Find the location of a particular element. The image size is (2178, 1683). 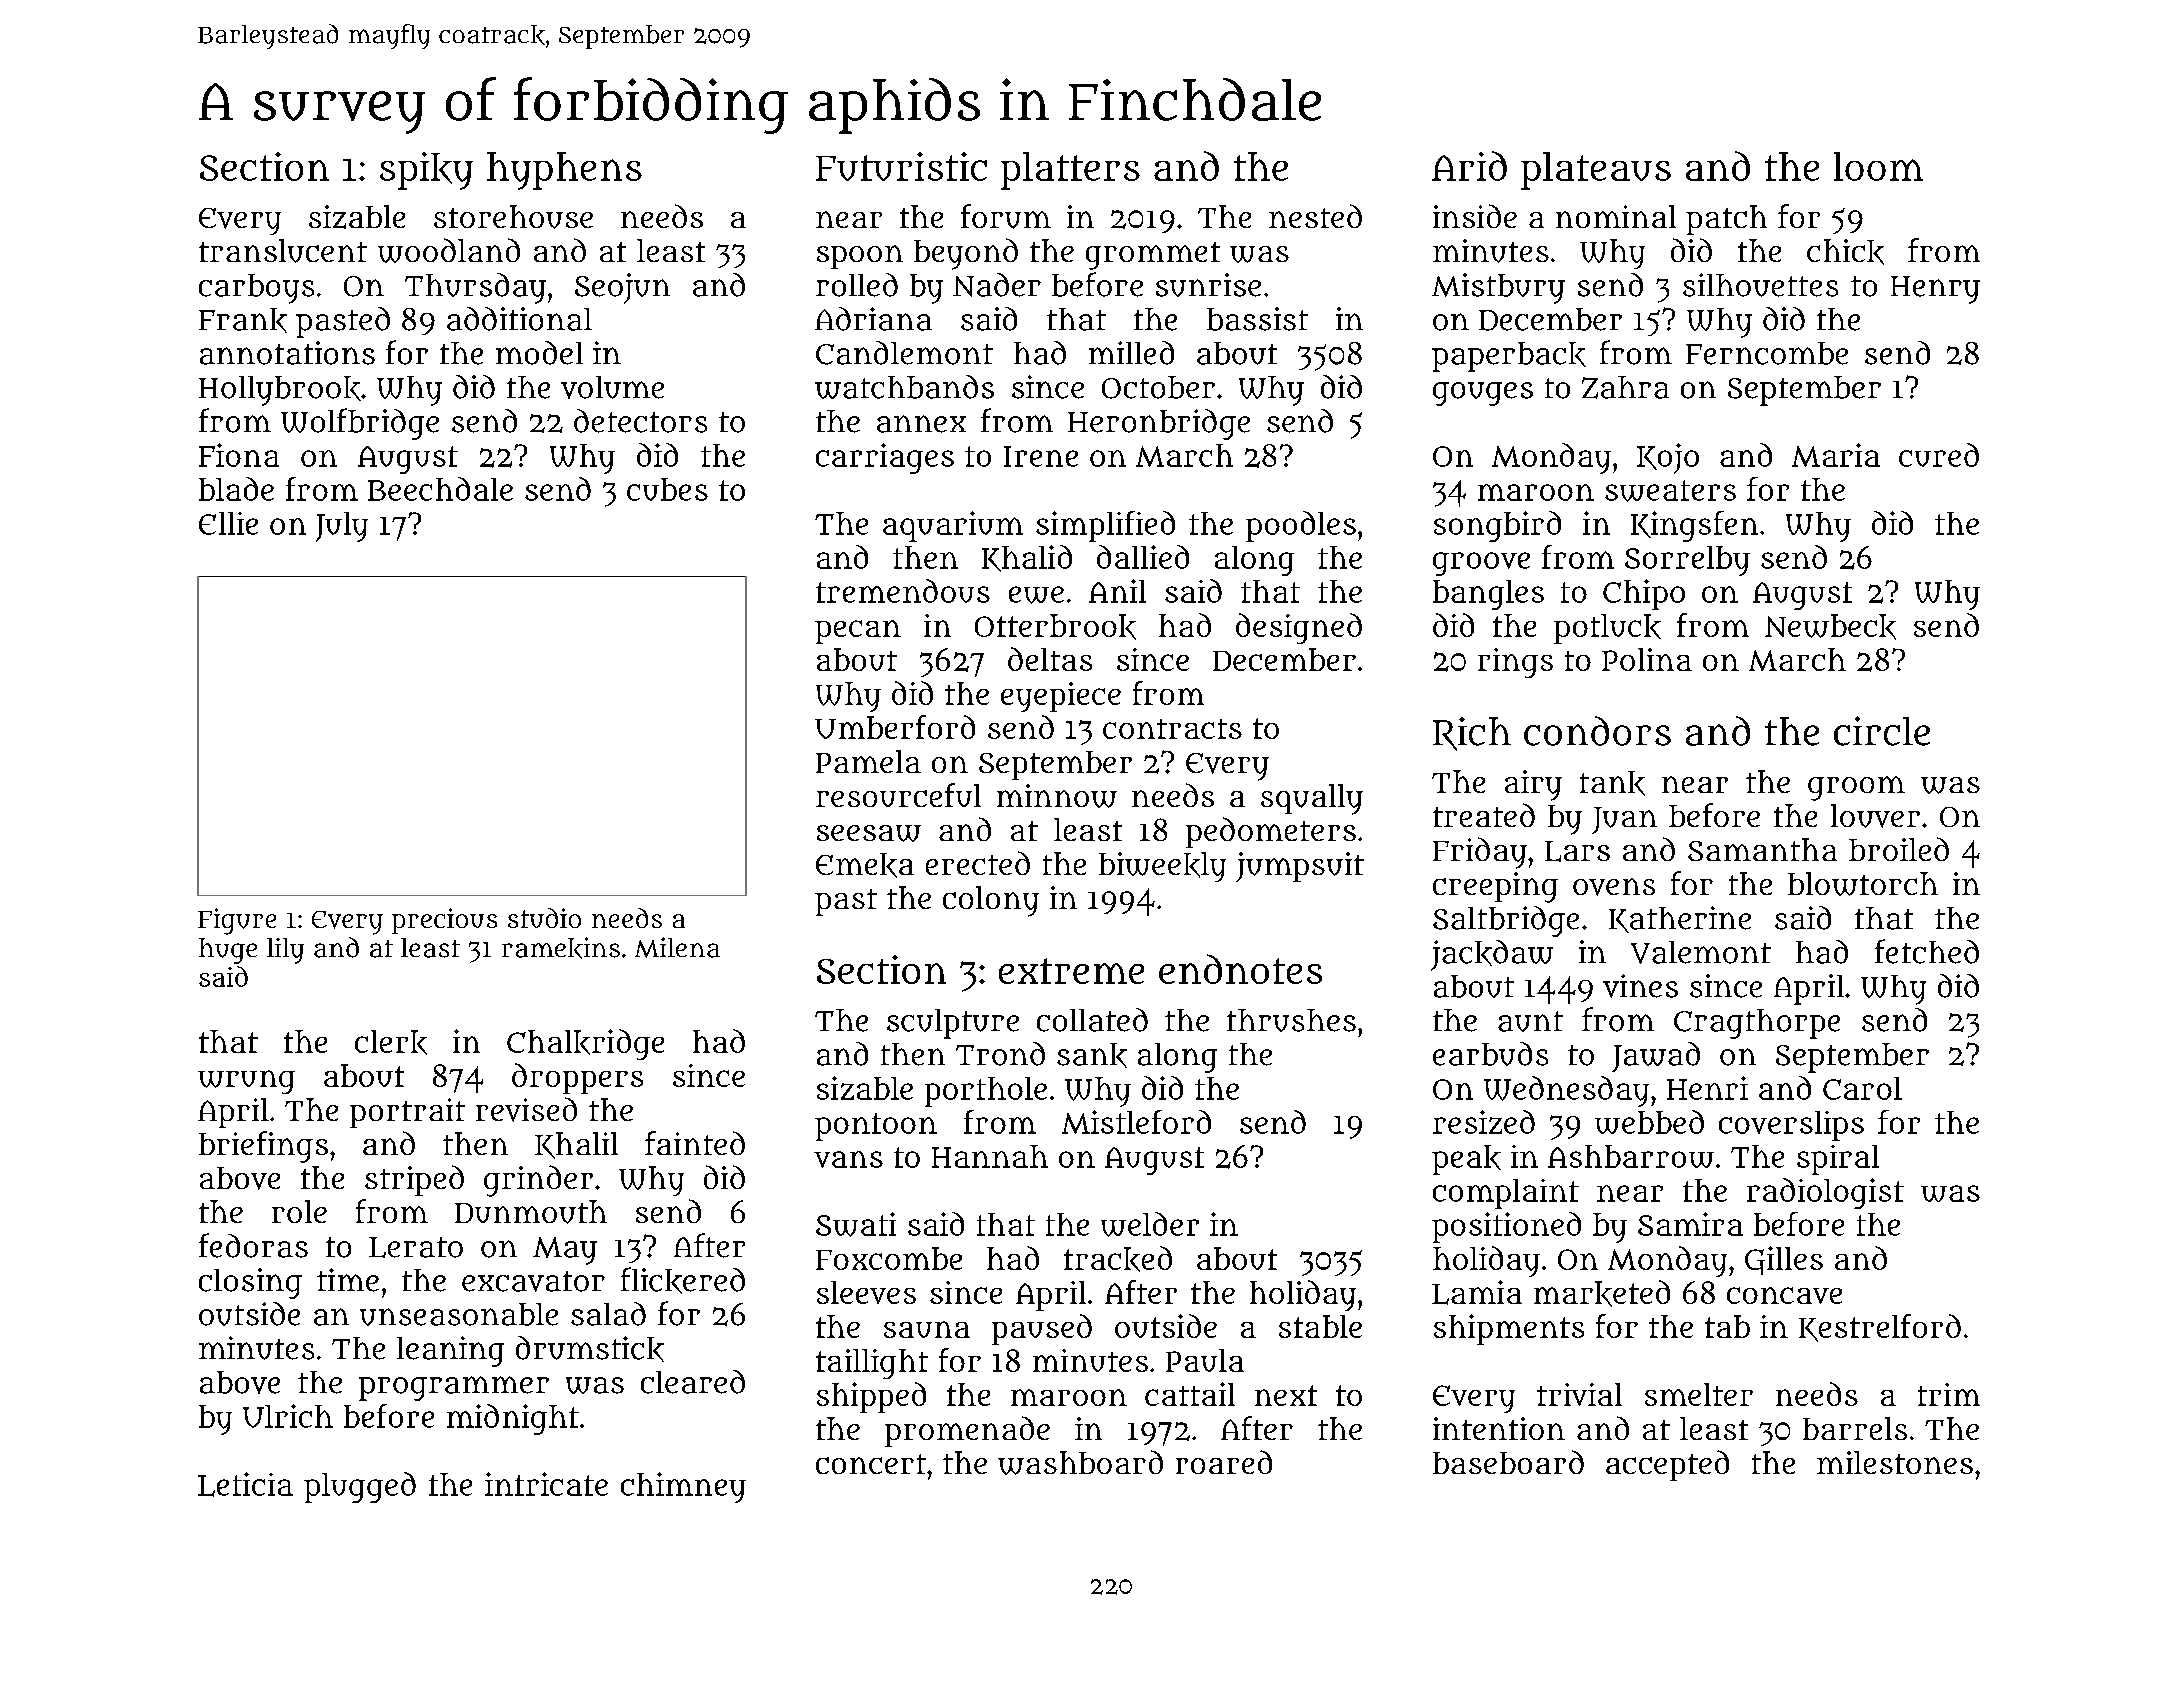

Ferncombe is located at coordinates (1767, 353).
